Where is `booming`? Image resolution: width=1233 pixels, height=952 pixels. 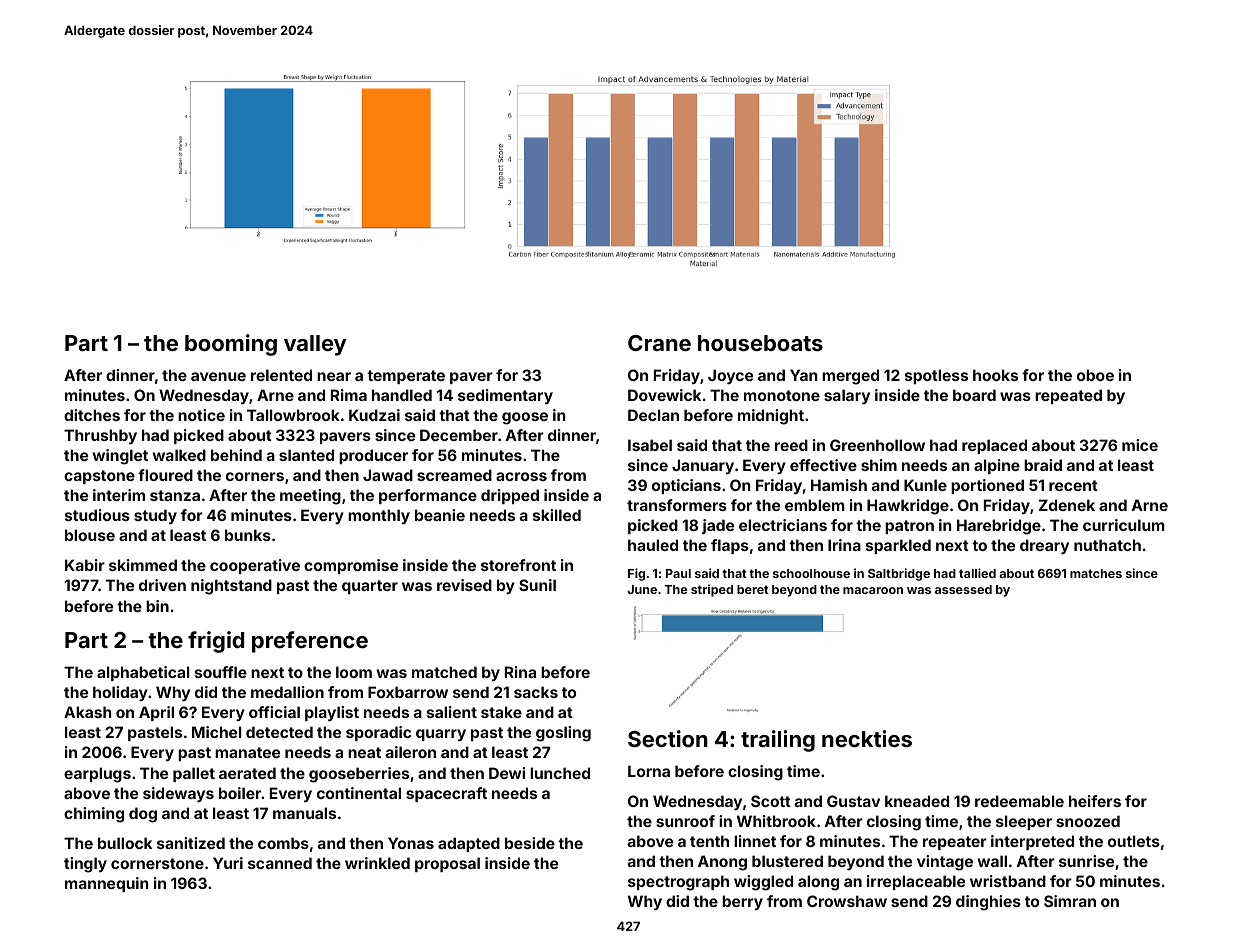 booming is located at coordinates (231, 345).
